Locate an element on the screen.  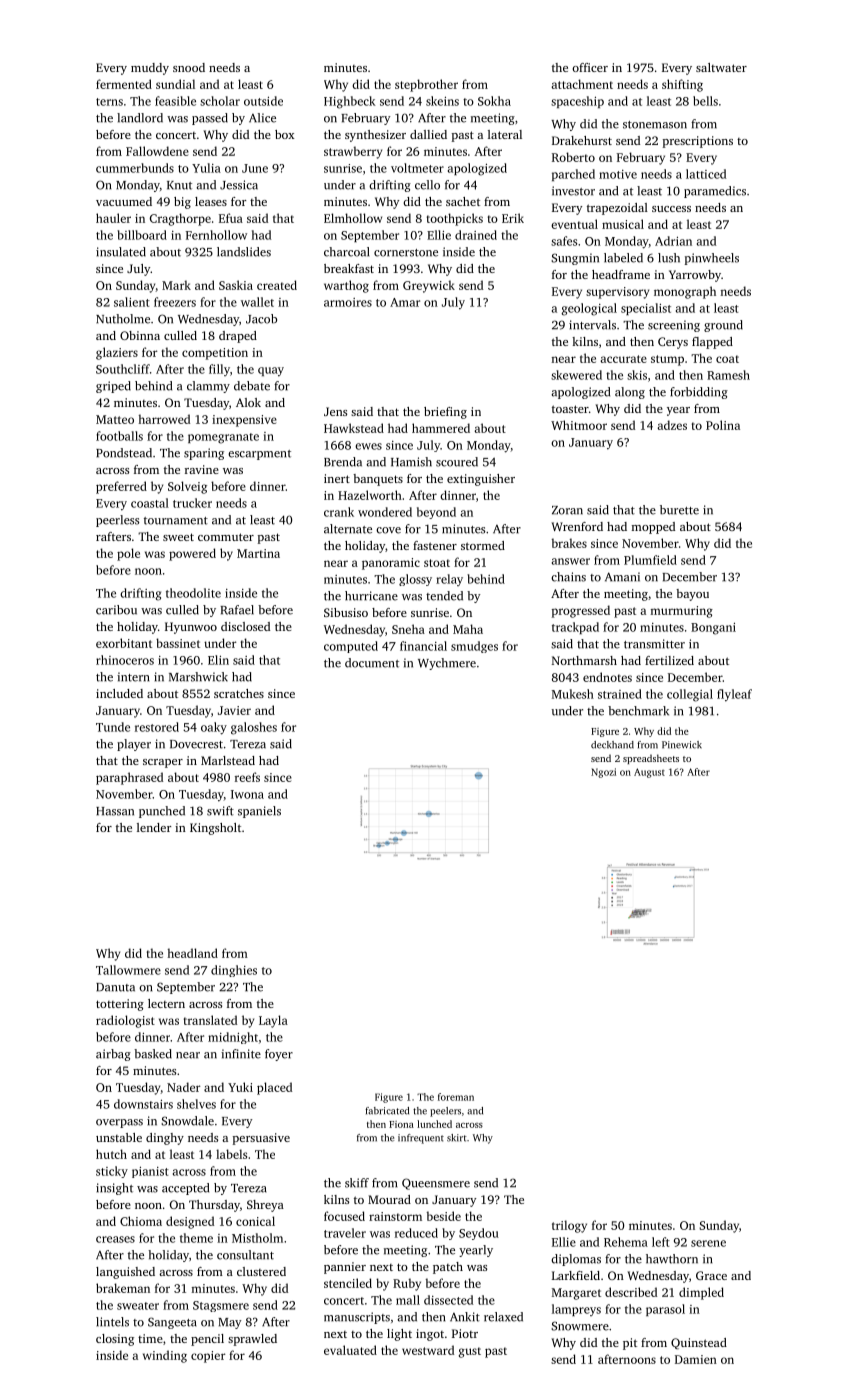
skirt is located at coordinates (457, 1138).
